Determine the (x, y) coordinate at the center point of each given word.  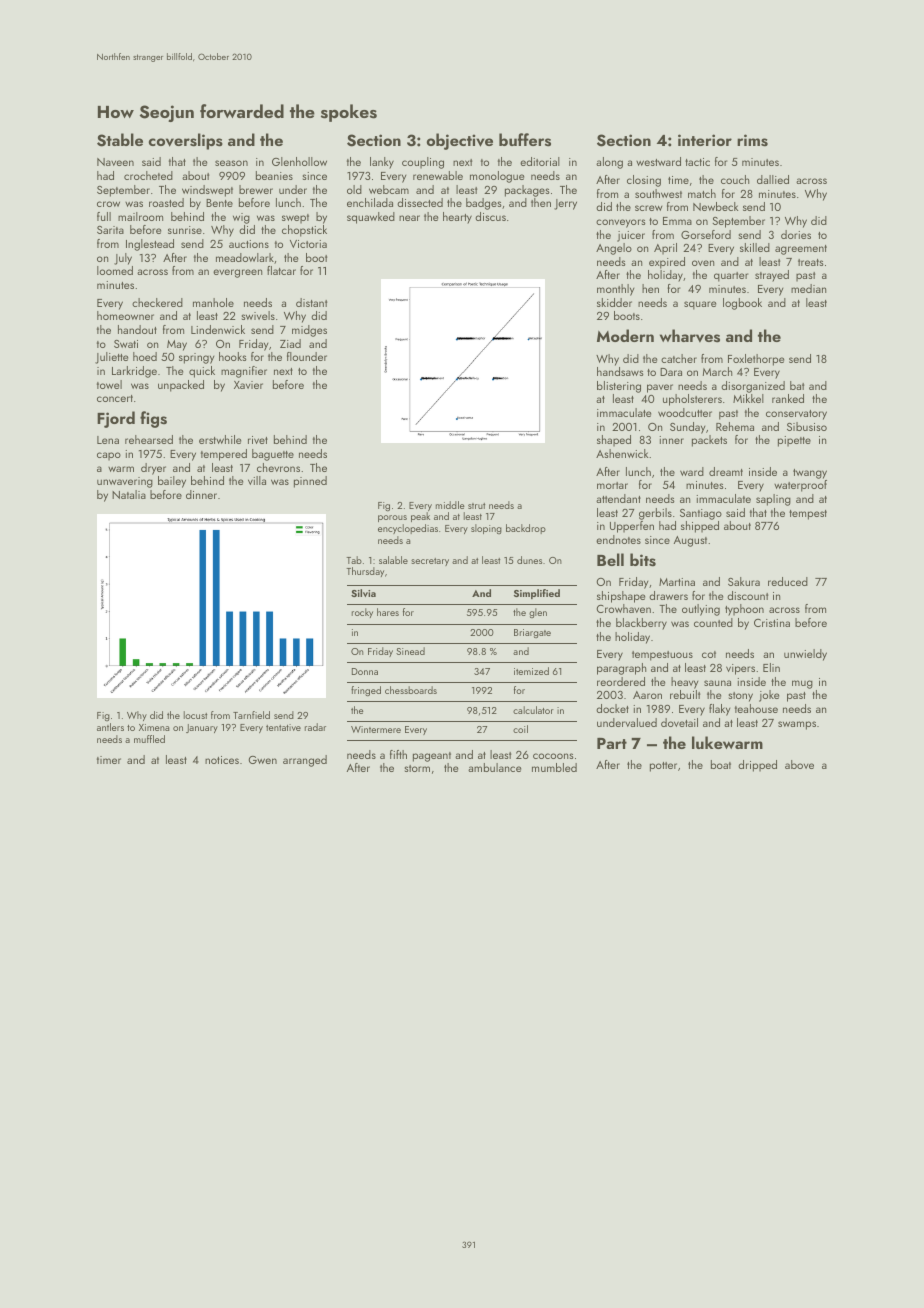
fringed (366, 691)
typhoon (744, 610)
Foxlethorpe (756, 360)
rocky (362, 613)
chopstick (304, 231)
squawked (371, 218)
